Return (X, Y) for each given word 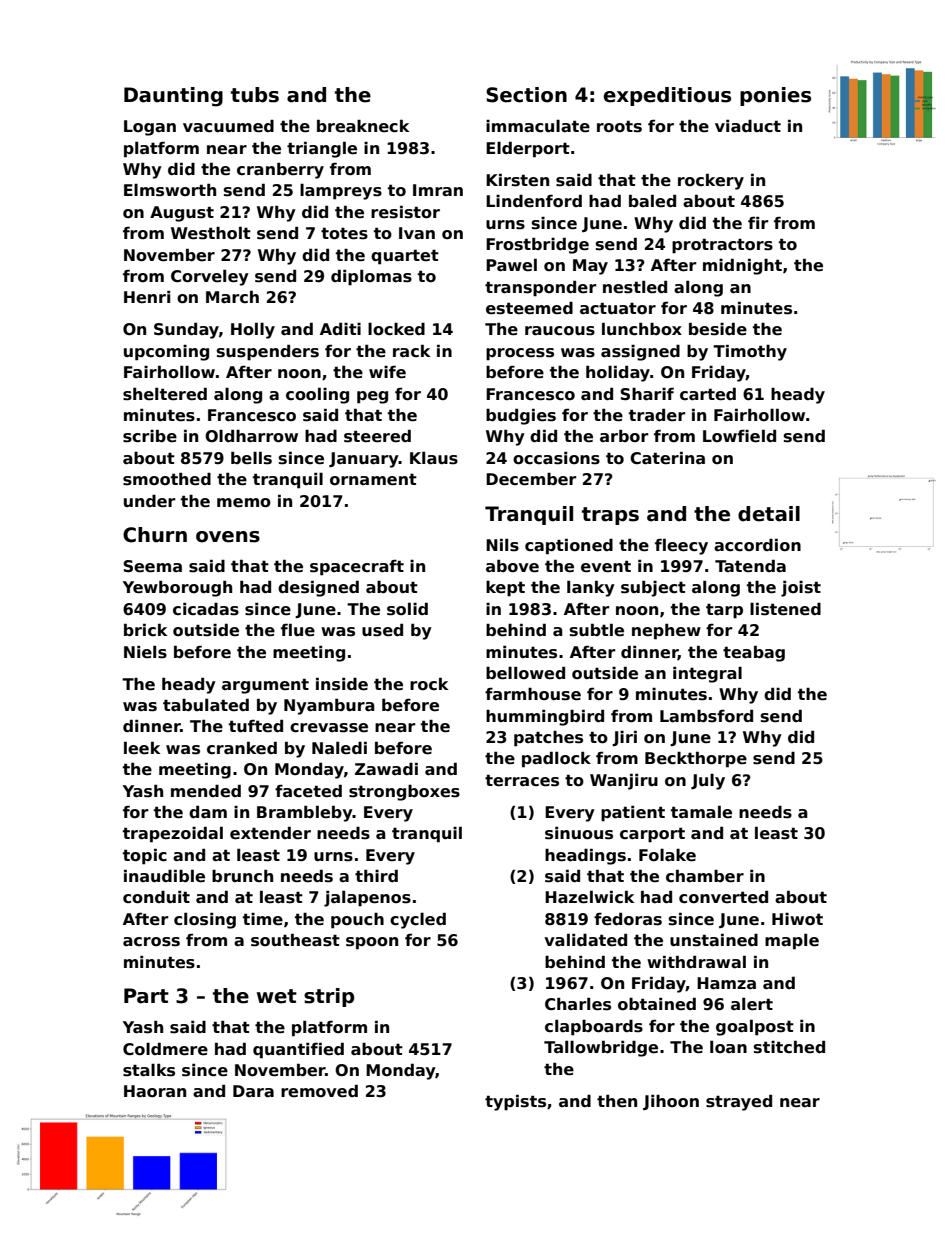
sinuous (579, 833)
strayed (739, 1102)
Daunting (173, 97)
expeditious (667, 96)
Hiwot (797, 919)
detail (769, 514)
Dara (253, 1091)
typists (515, 1102)
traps (610, 516)
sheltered (165, 394)
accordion (757, 545)
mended (206, 791)
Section (526, 95)
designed (318, 588)
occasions (556, 458)
